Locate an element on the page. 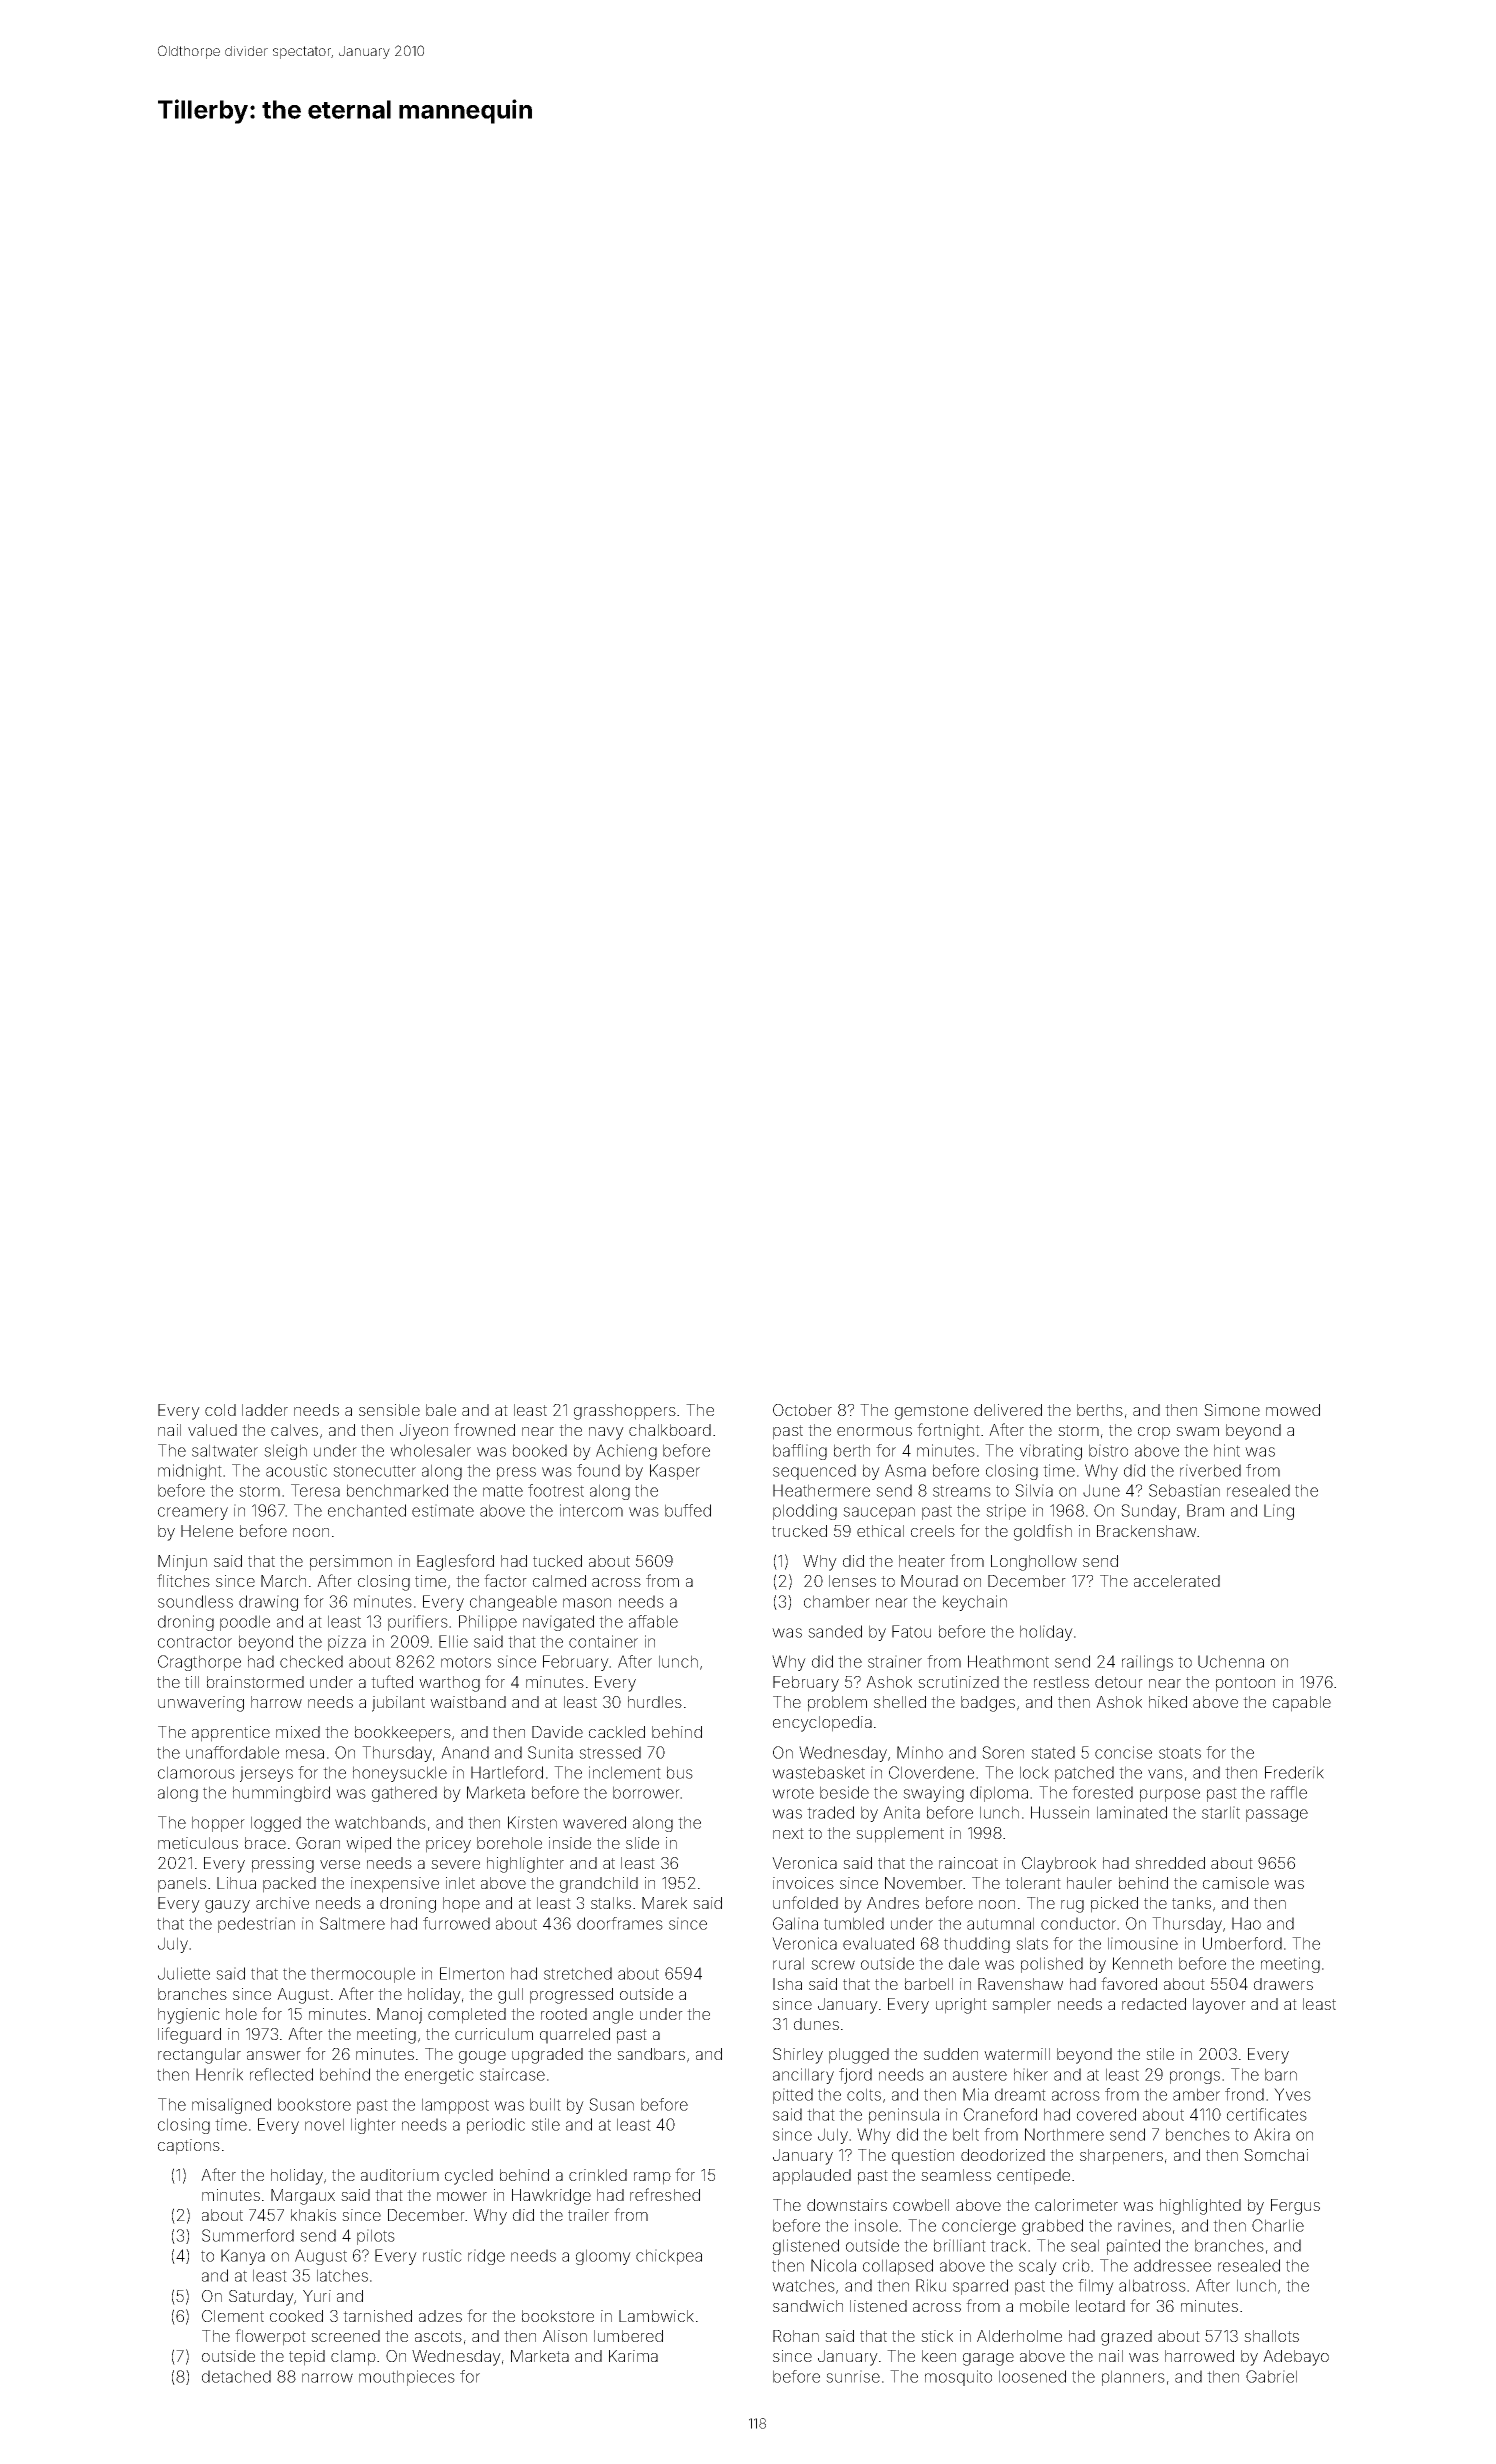  Isha is located at coordinates (787, 1984).
